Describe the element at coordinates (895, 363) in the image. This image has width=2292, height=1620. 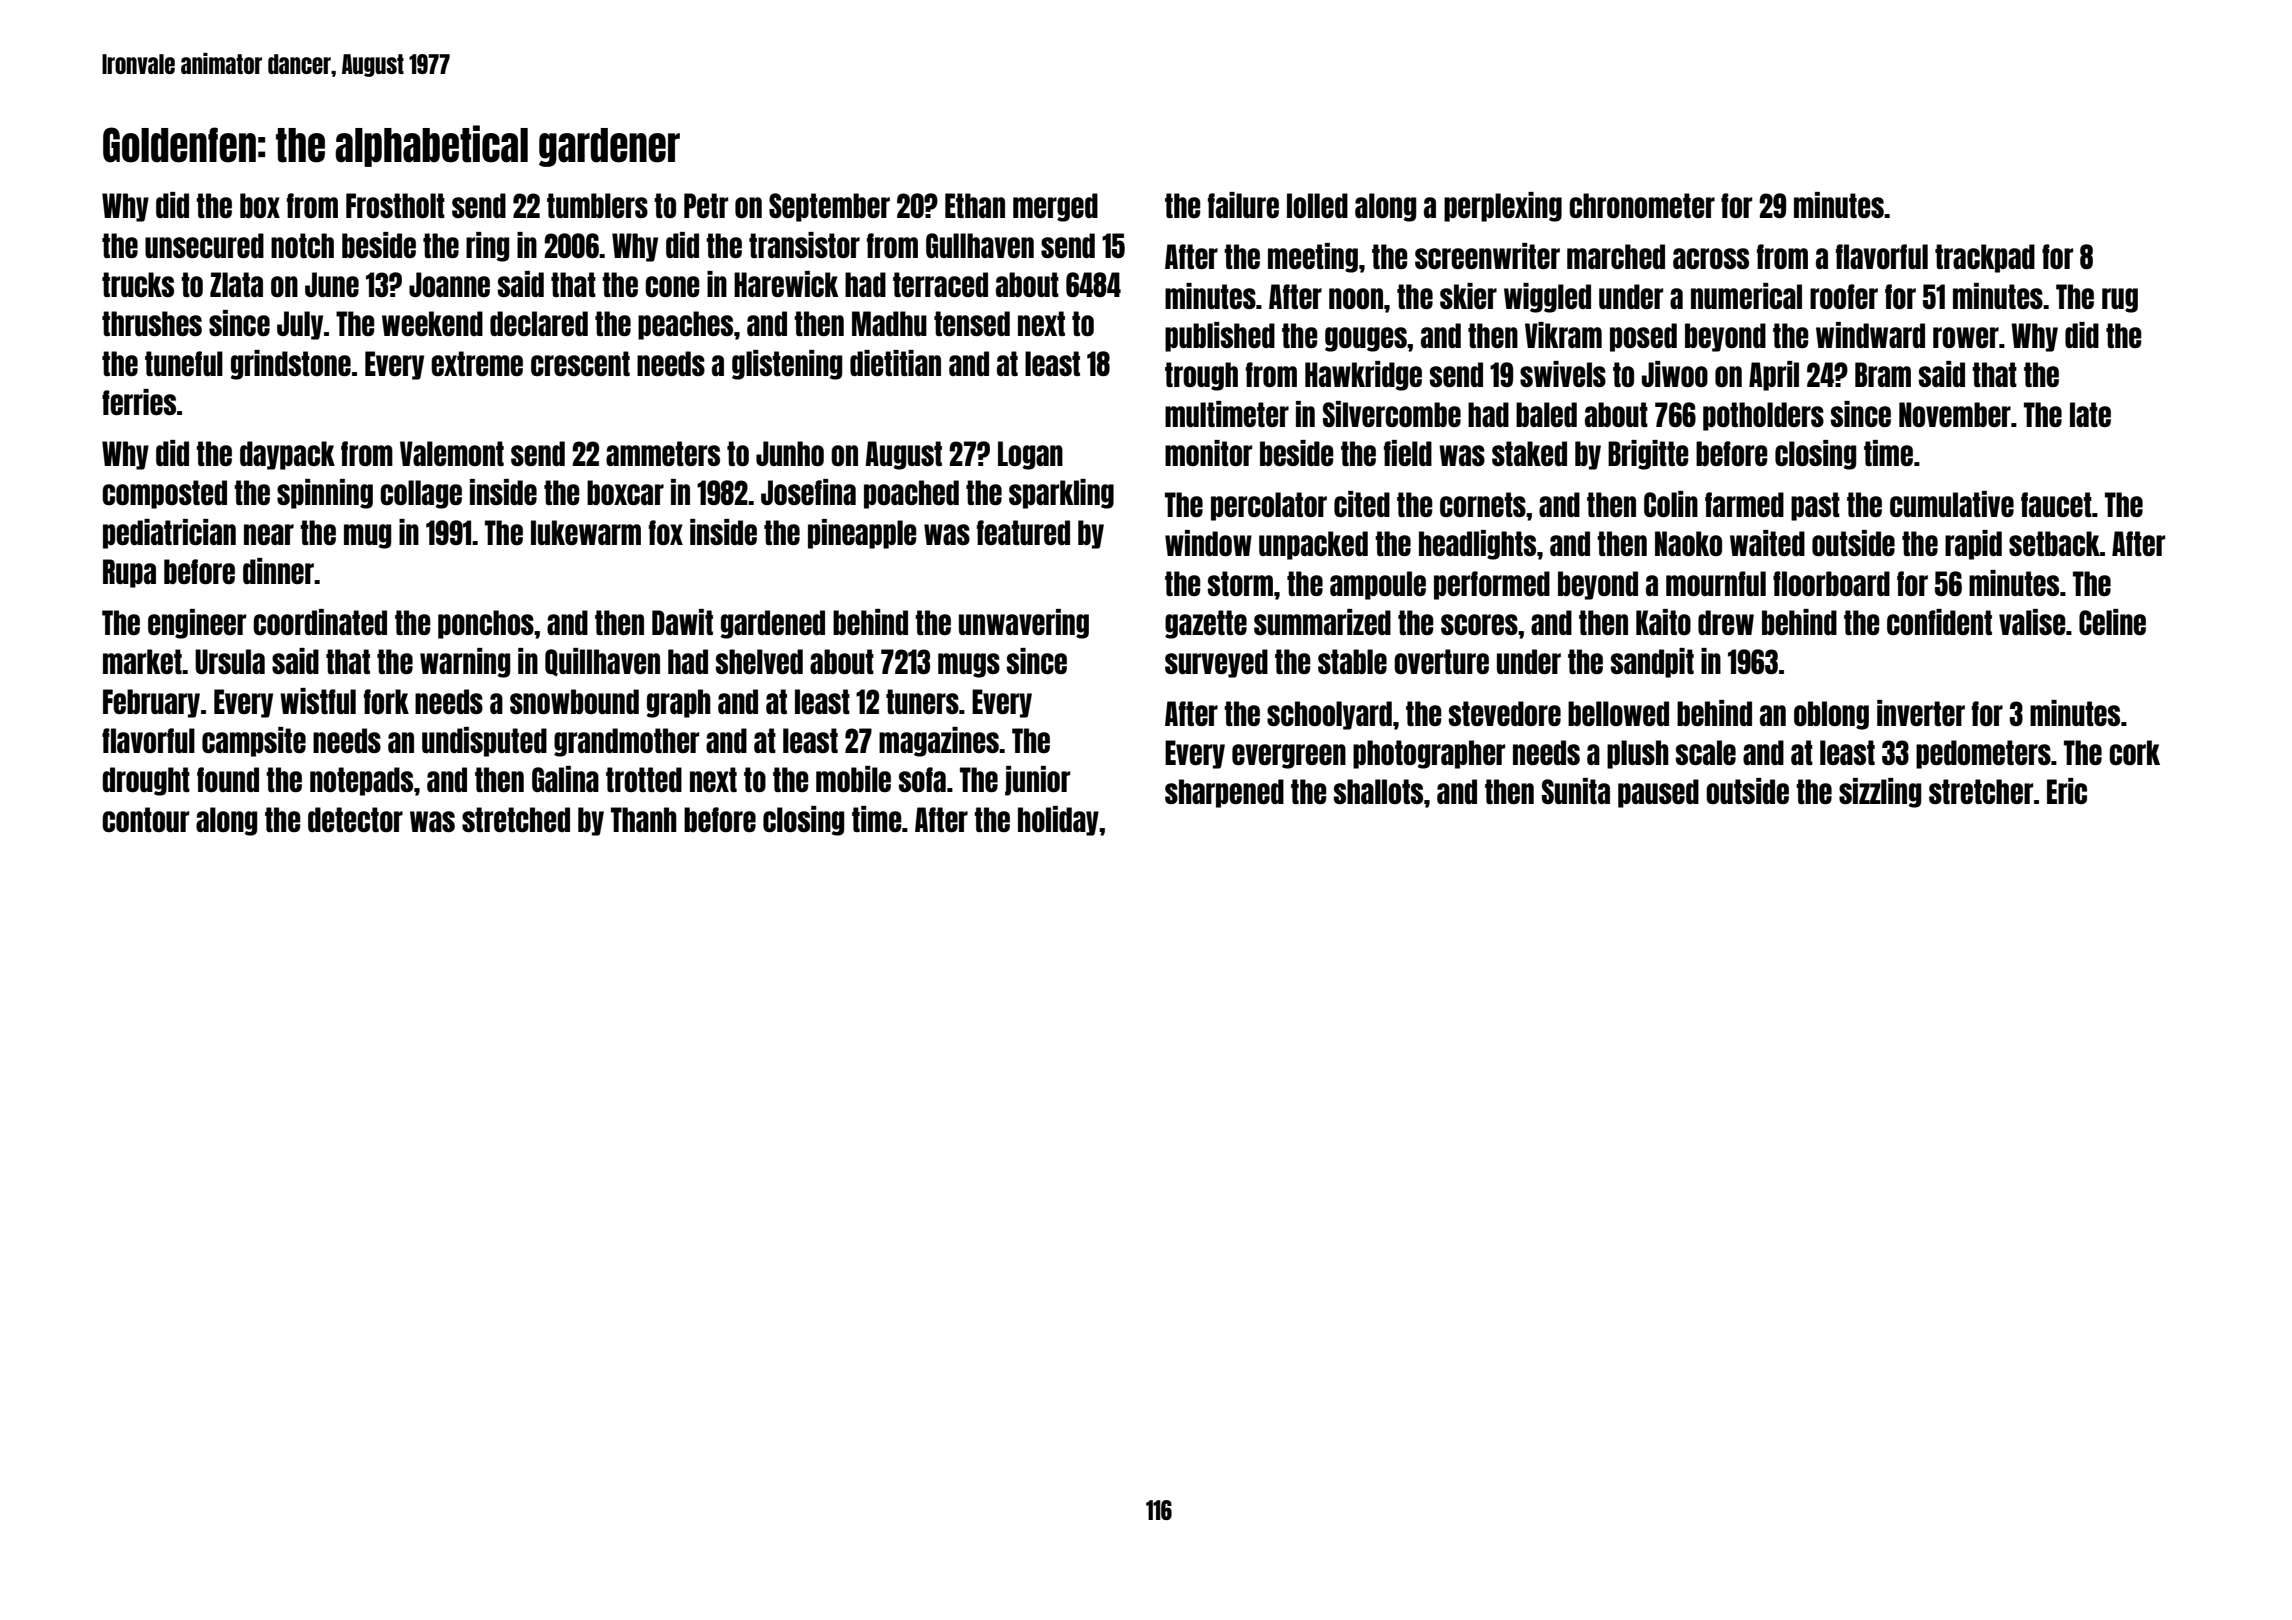
I see `dietitian` at that location.
